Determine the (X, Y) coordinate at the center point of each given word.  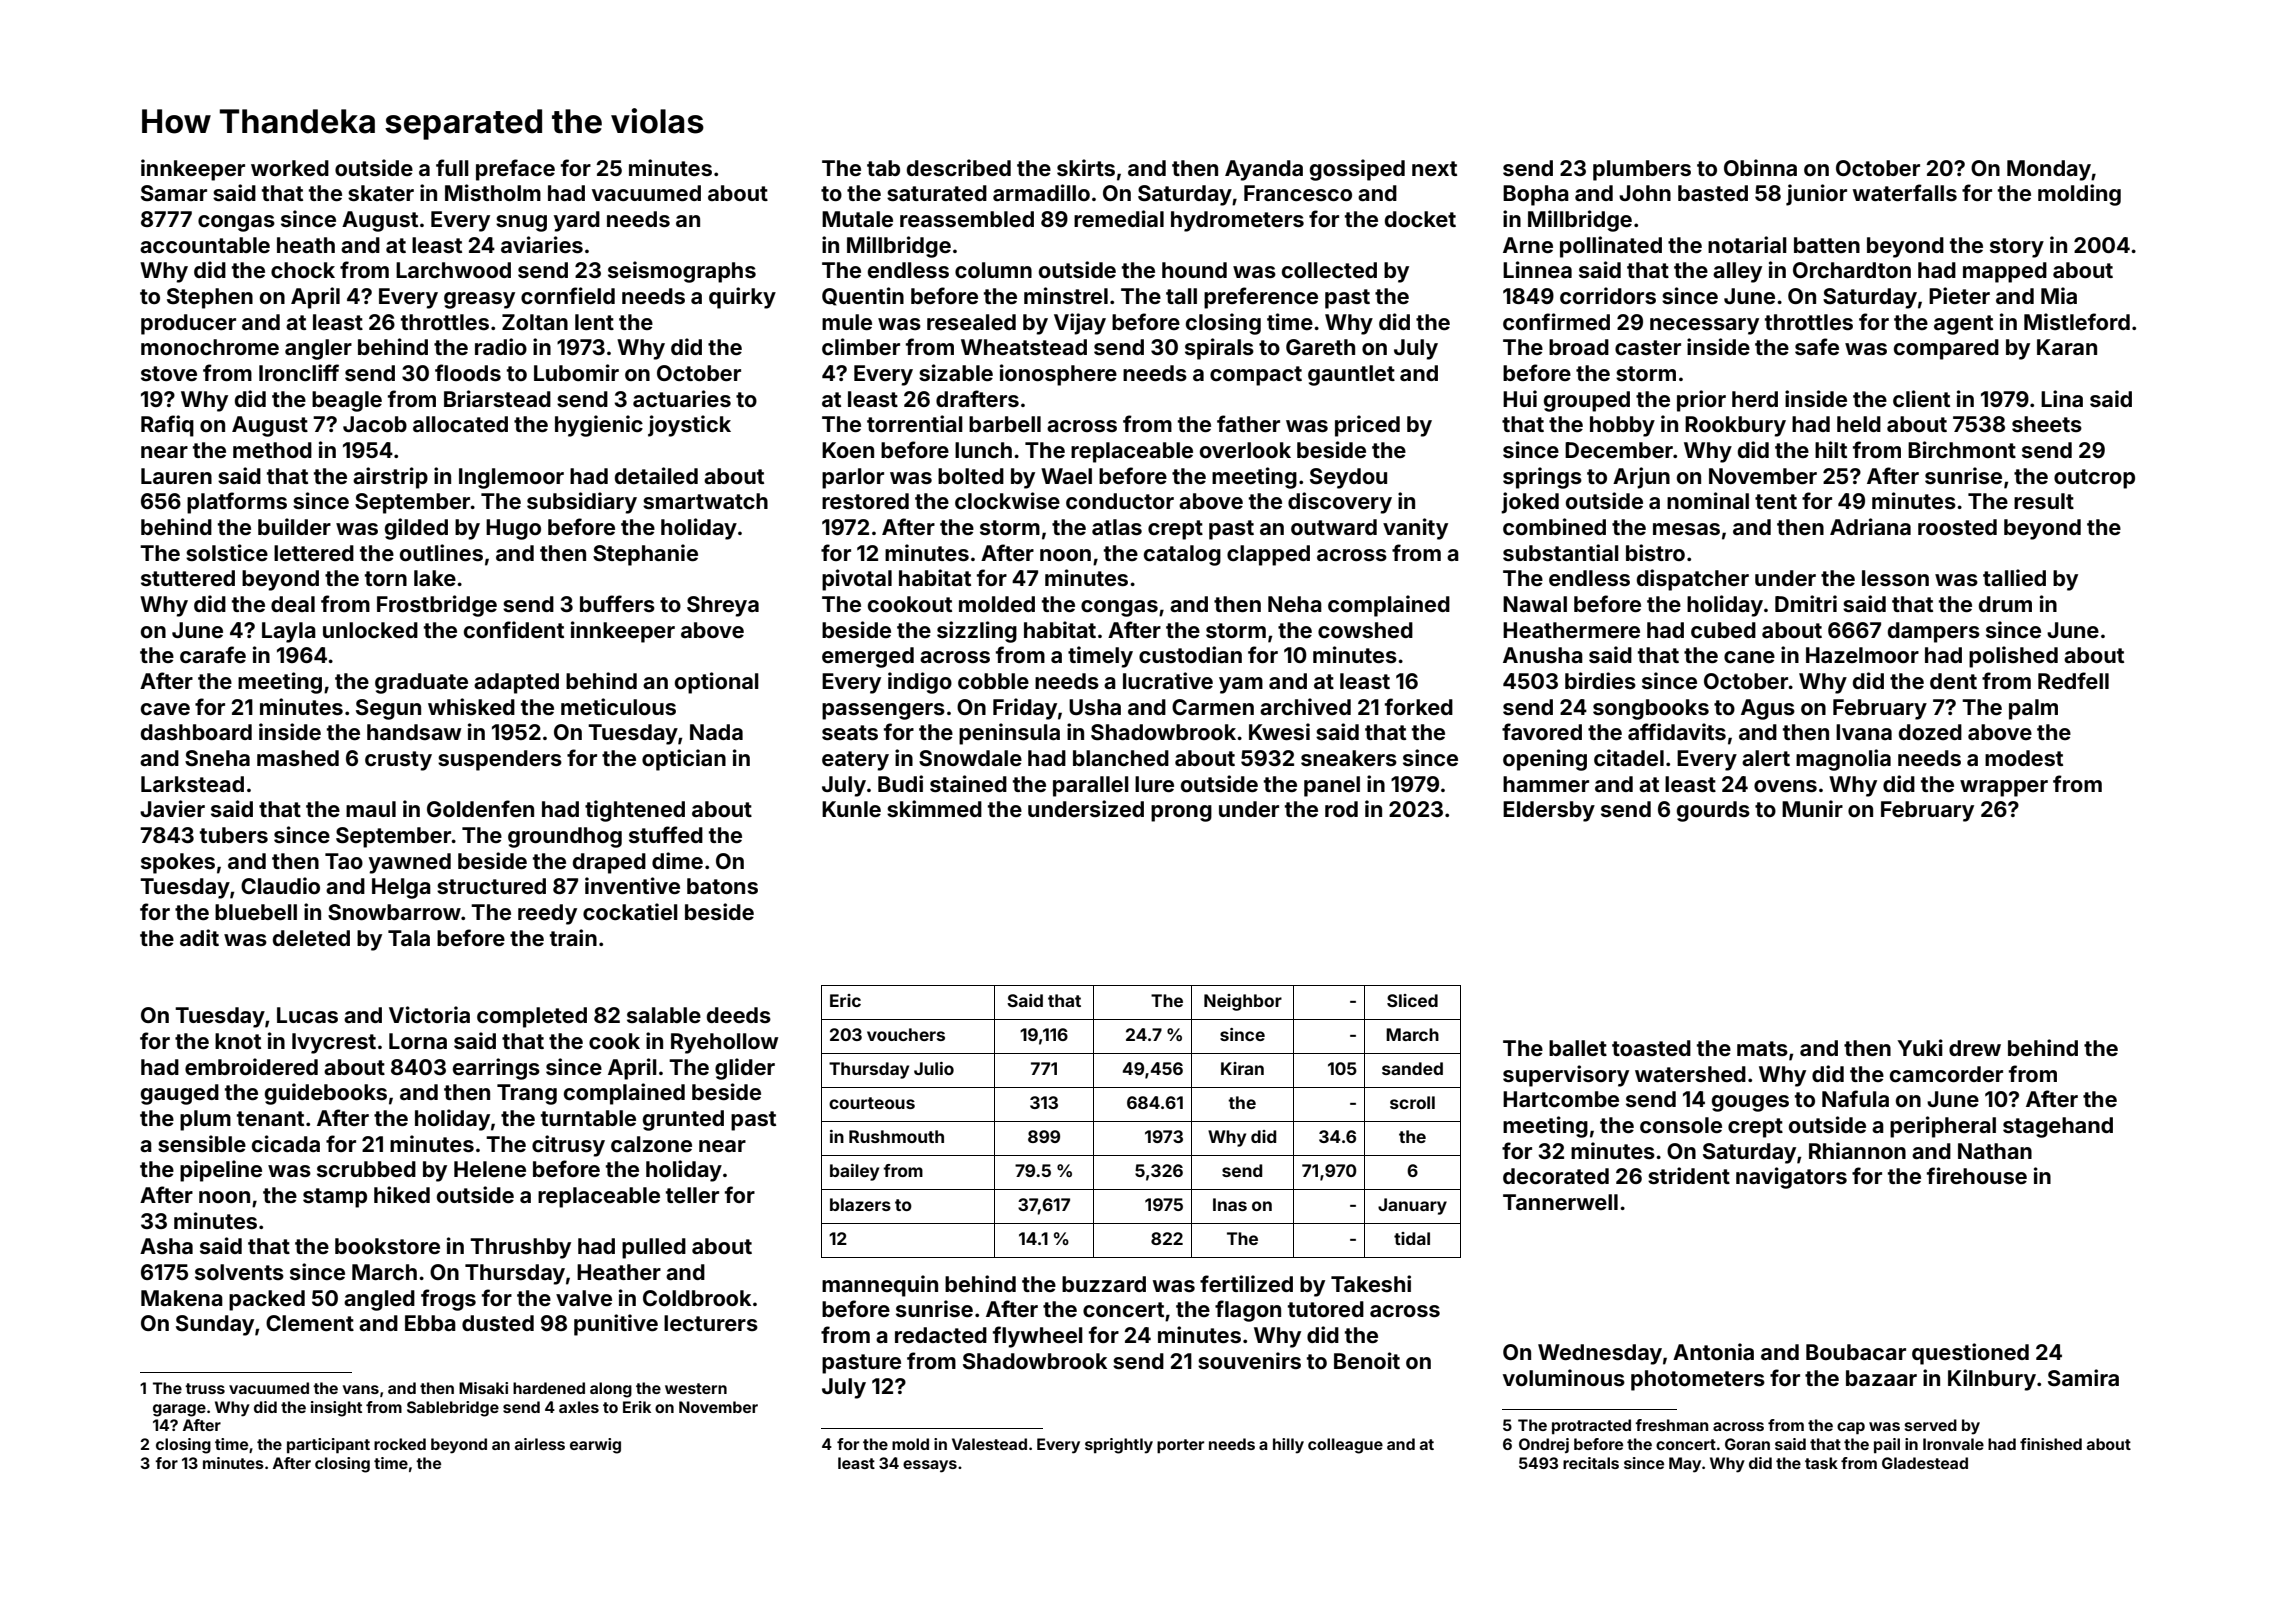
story (2017, 248)
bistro (1655, 552)
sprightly (1119, 1446)
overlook (1245, 450)
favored (1542, 731)
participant (328, 1445)
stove (169, 373)
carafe (213, 654)
